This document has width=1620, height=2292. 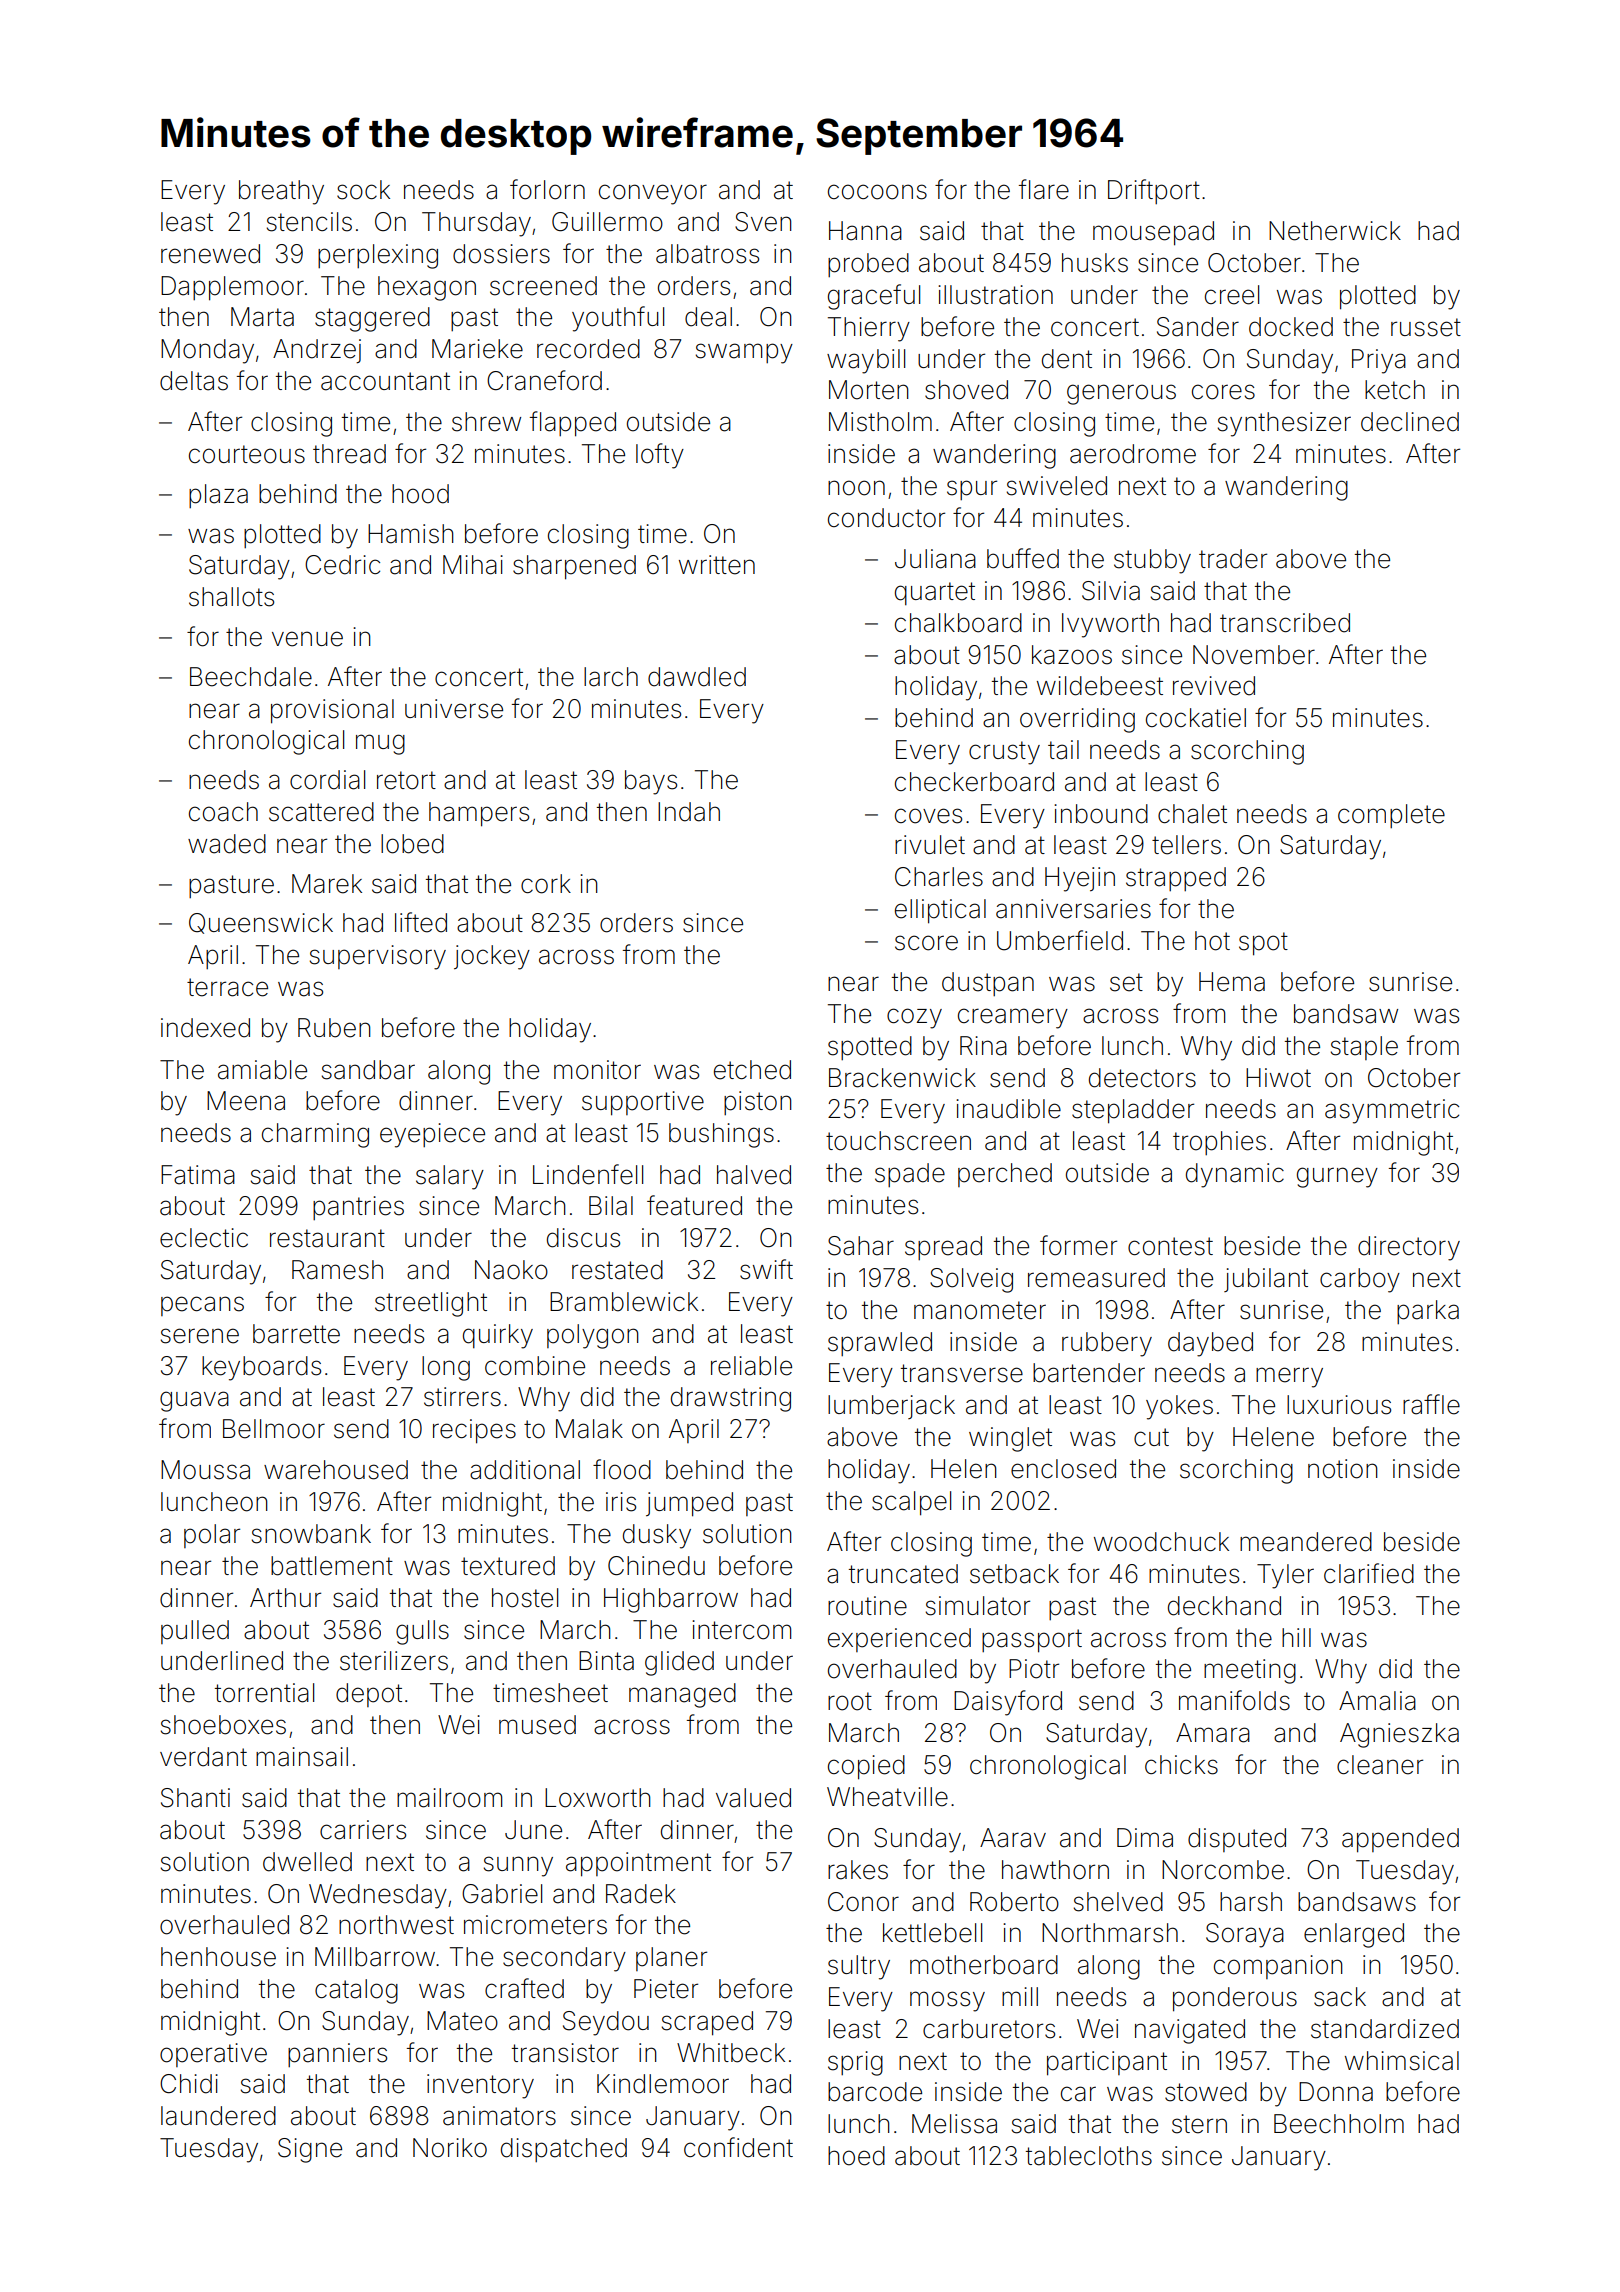 What do you see at coordinates (332, 711) in the document?
I see `provisional` at bounding box center [332, 711].
